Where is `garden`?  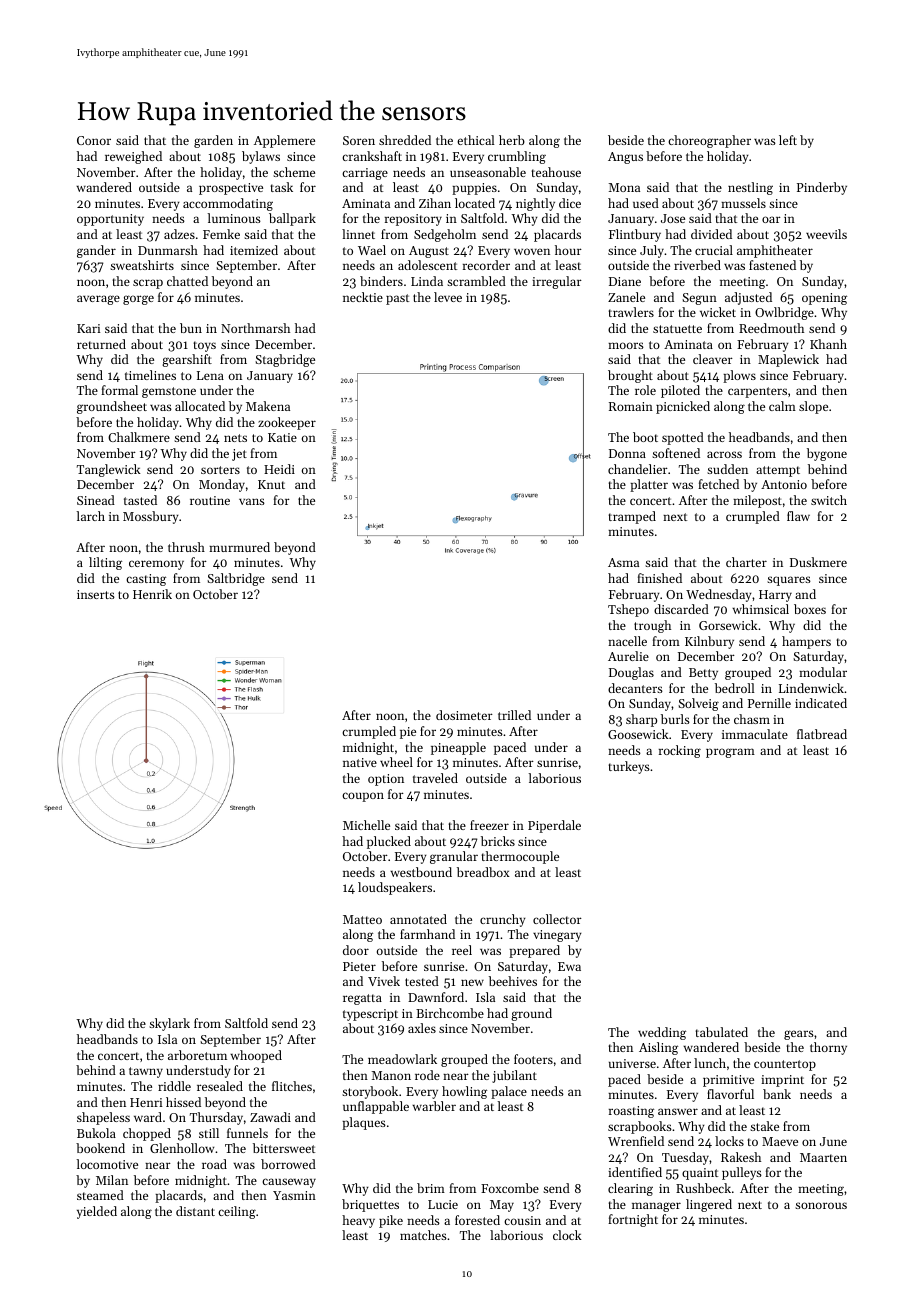
garden is located at coordinates (213, 141).
